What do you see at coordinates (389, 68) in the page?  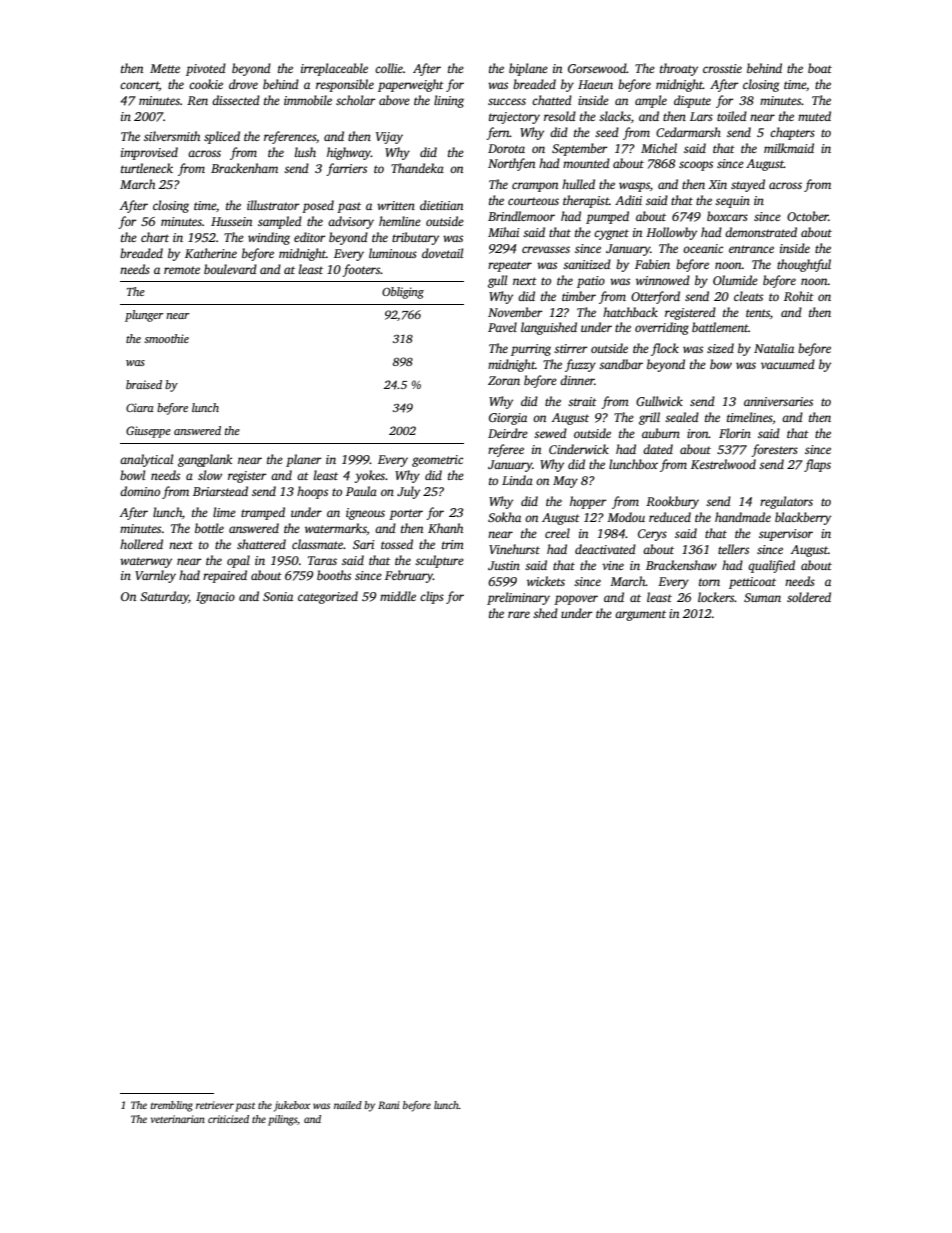 I see `collie` at bounding box center [389, 68].
